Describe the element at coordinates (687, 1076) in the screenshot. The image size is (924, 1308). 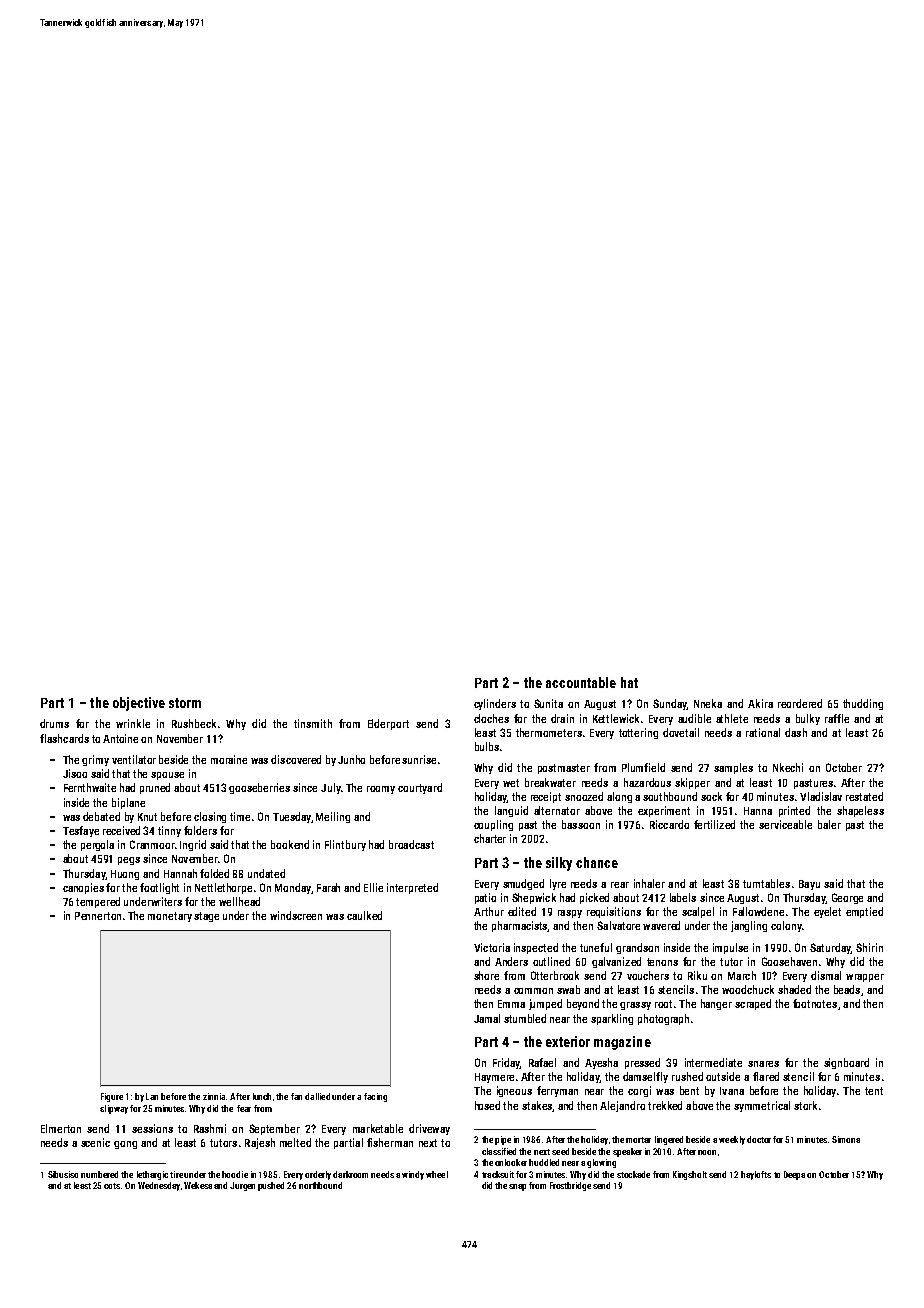
I see `rushed` at that location.
